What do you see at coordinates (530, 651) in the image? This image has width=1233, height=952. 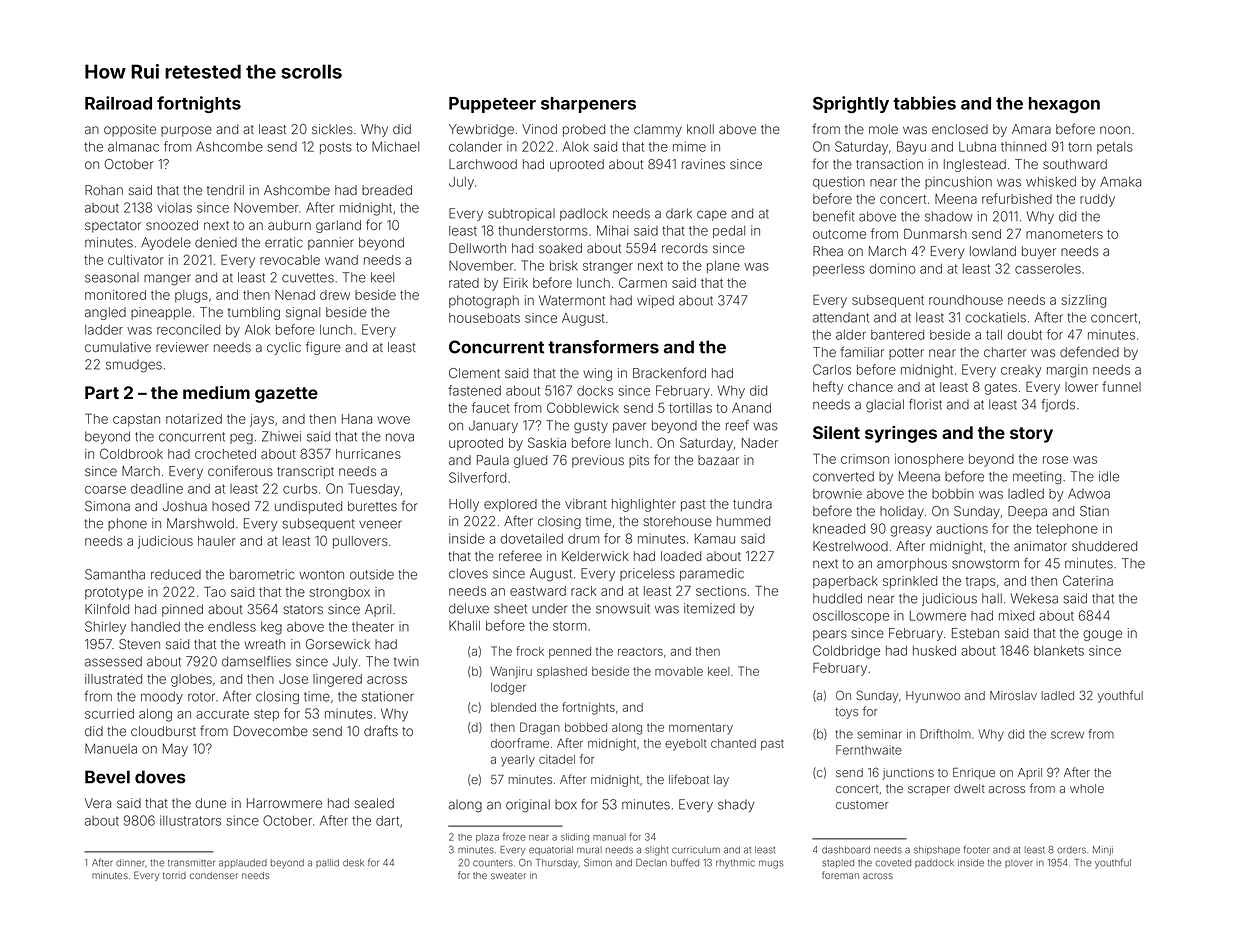 I see `frock` at bounding box center [530, 651].
